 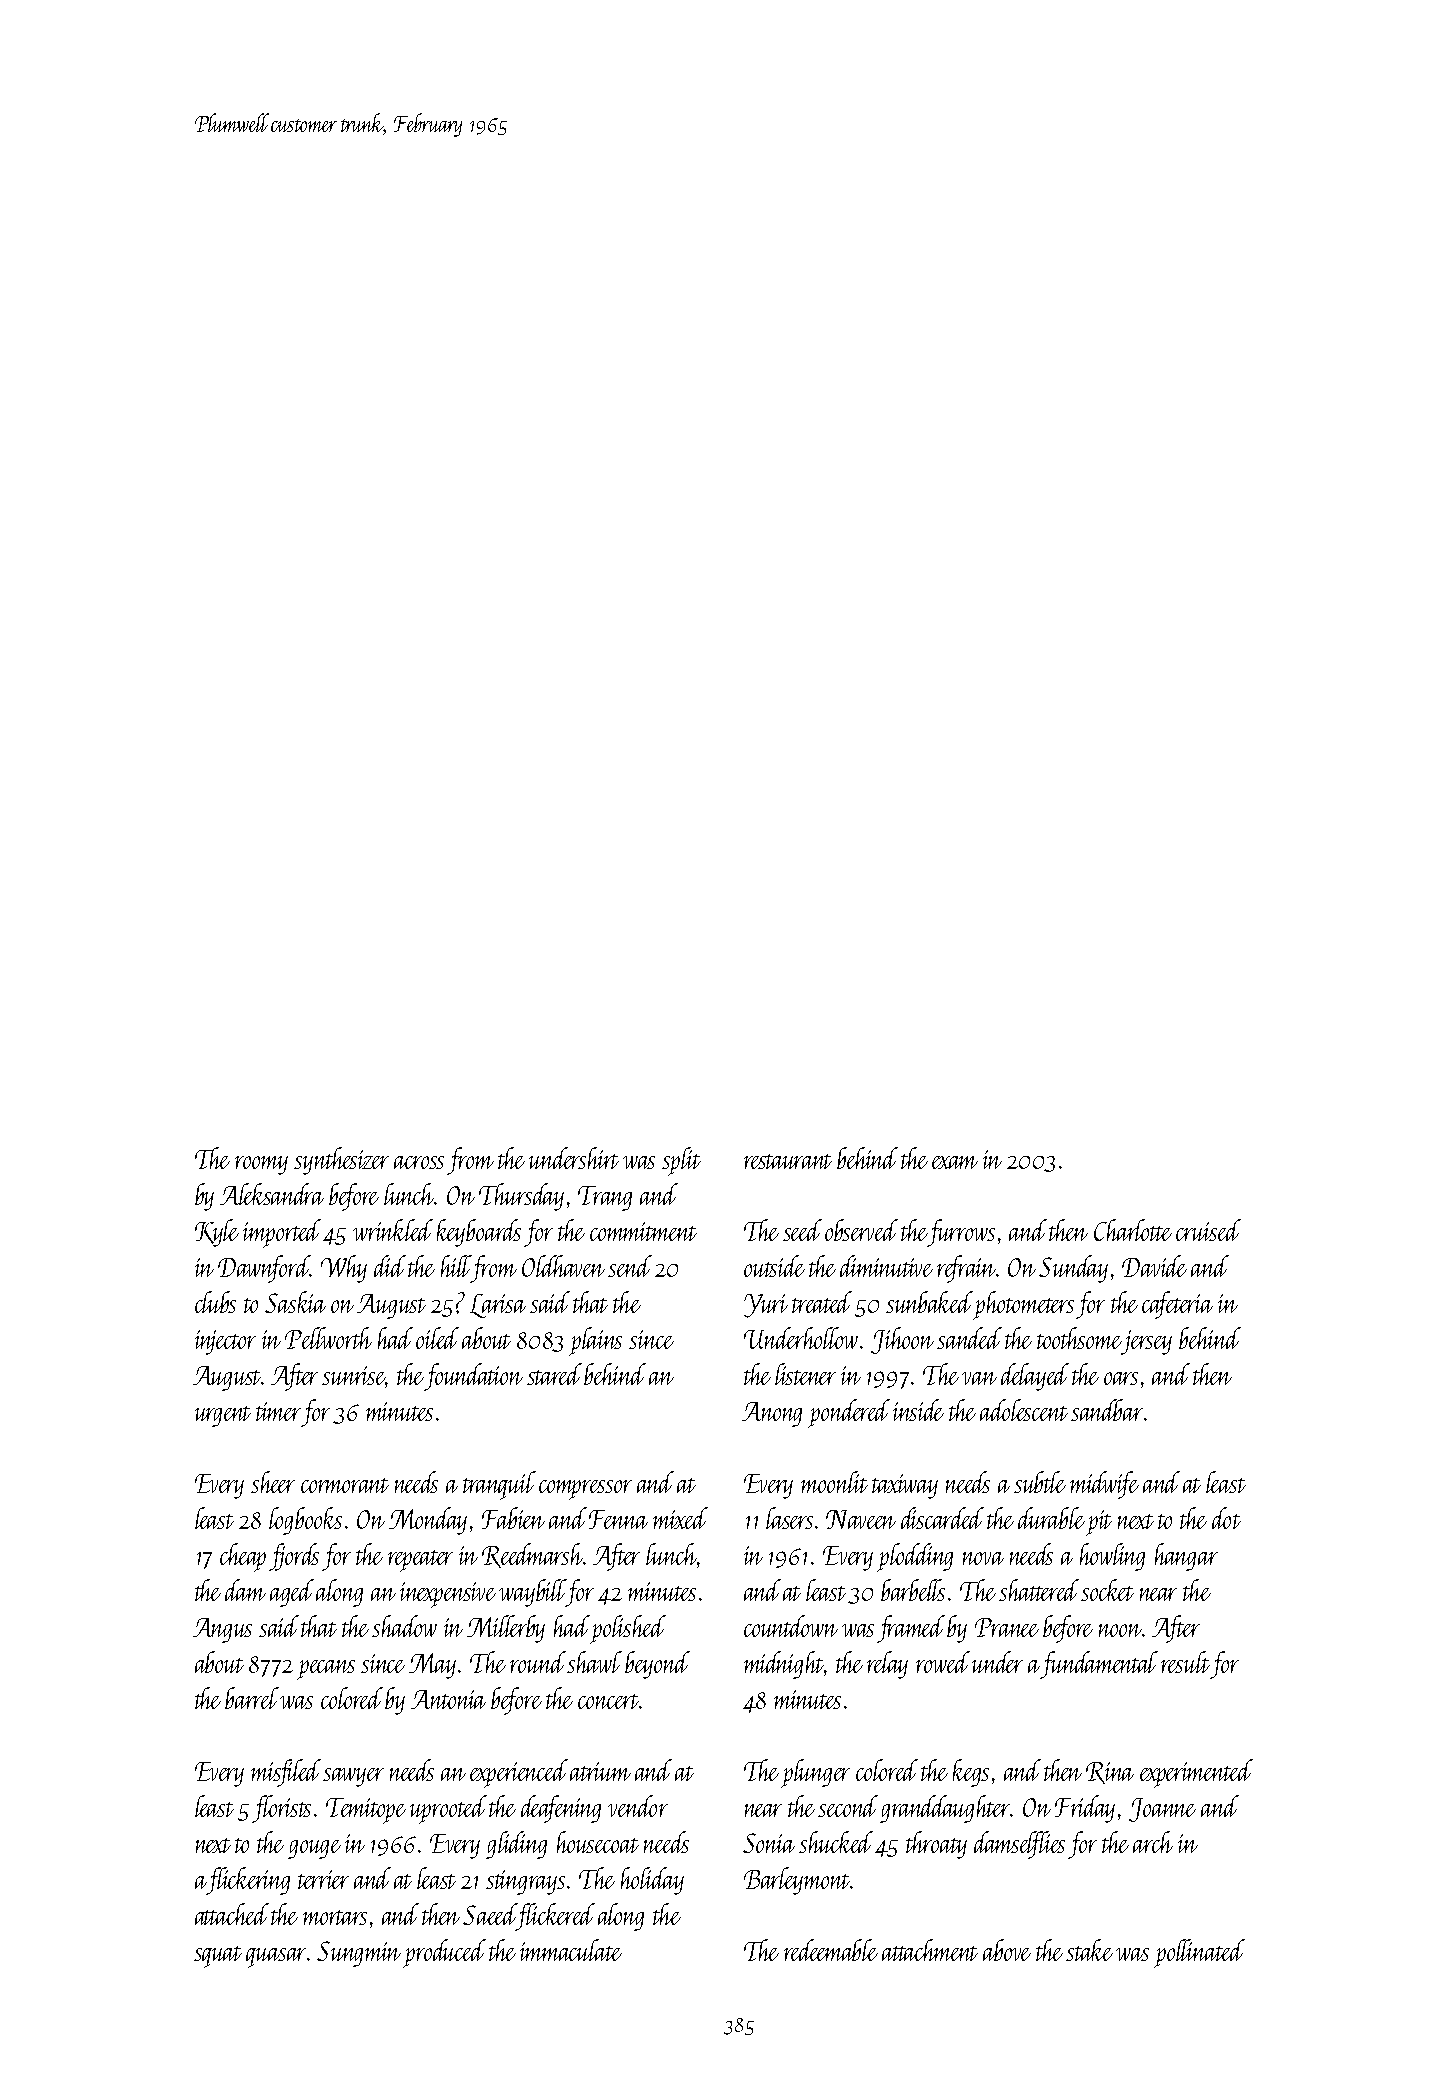 I want to click on Davide, so click(x=1154, y=1266).
